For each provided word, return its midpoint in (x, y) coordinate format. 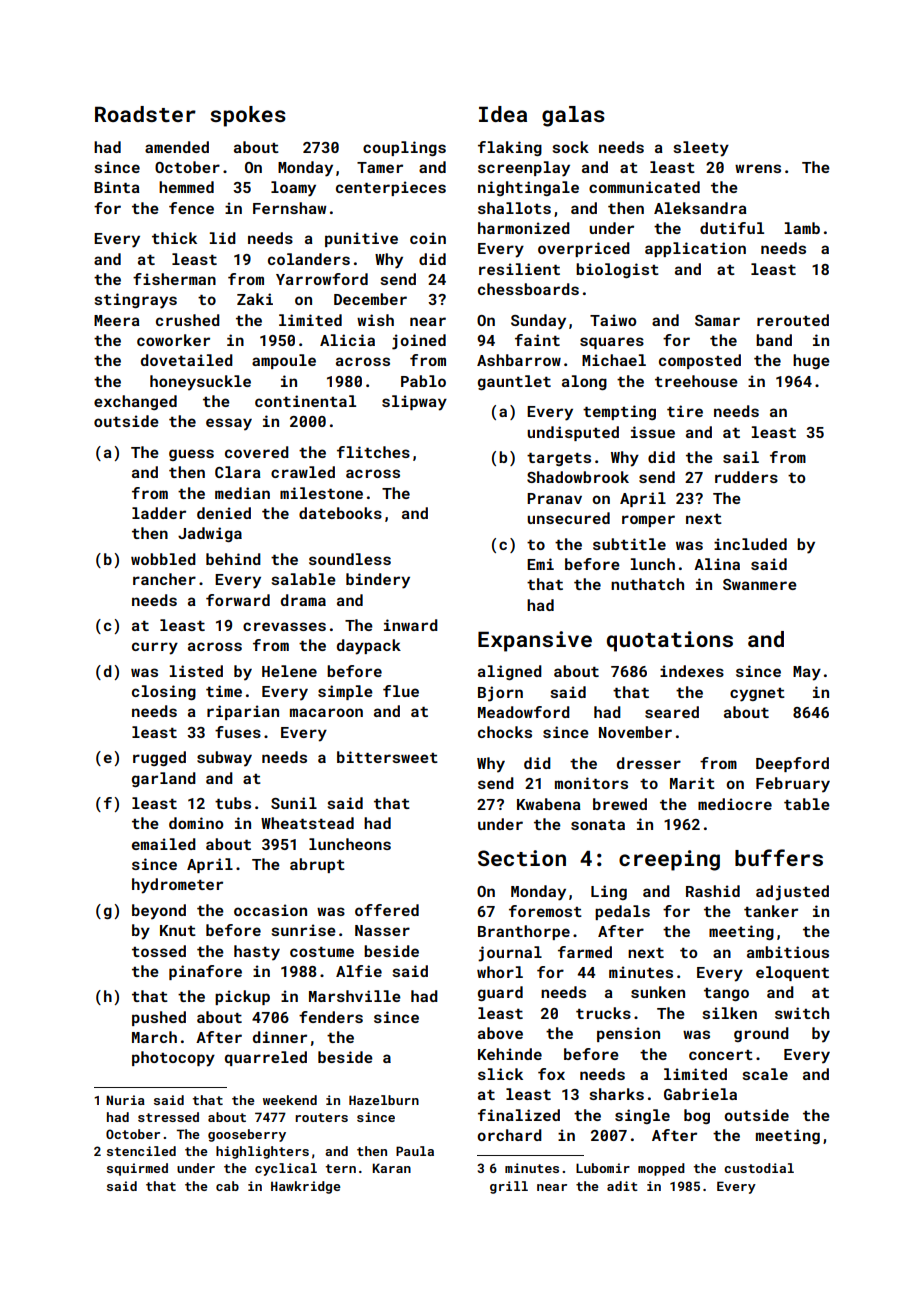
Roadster (145, 114)
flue (401, 691)
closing (164, 692)
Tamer (380, 167)
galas (573, 116)
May (807, 673)
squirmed (137, 1169)
